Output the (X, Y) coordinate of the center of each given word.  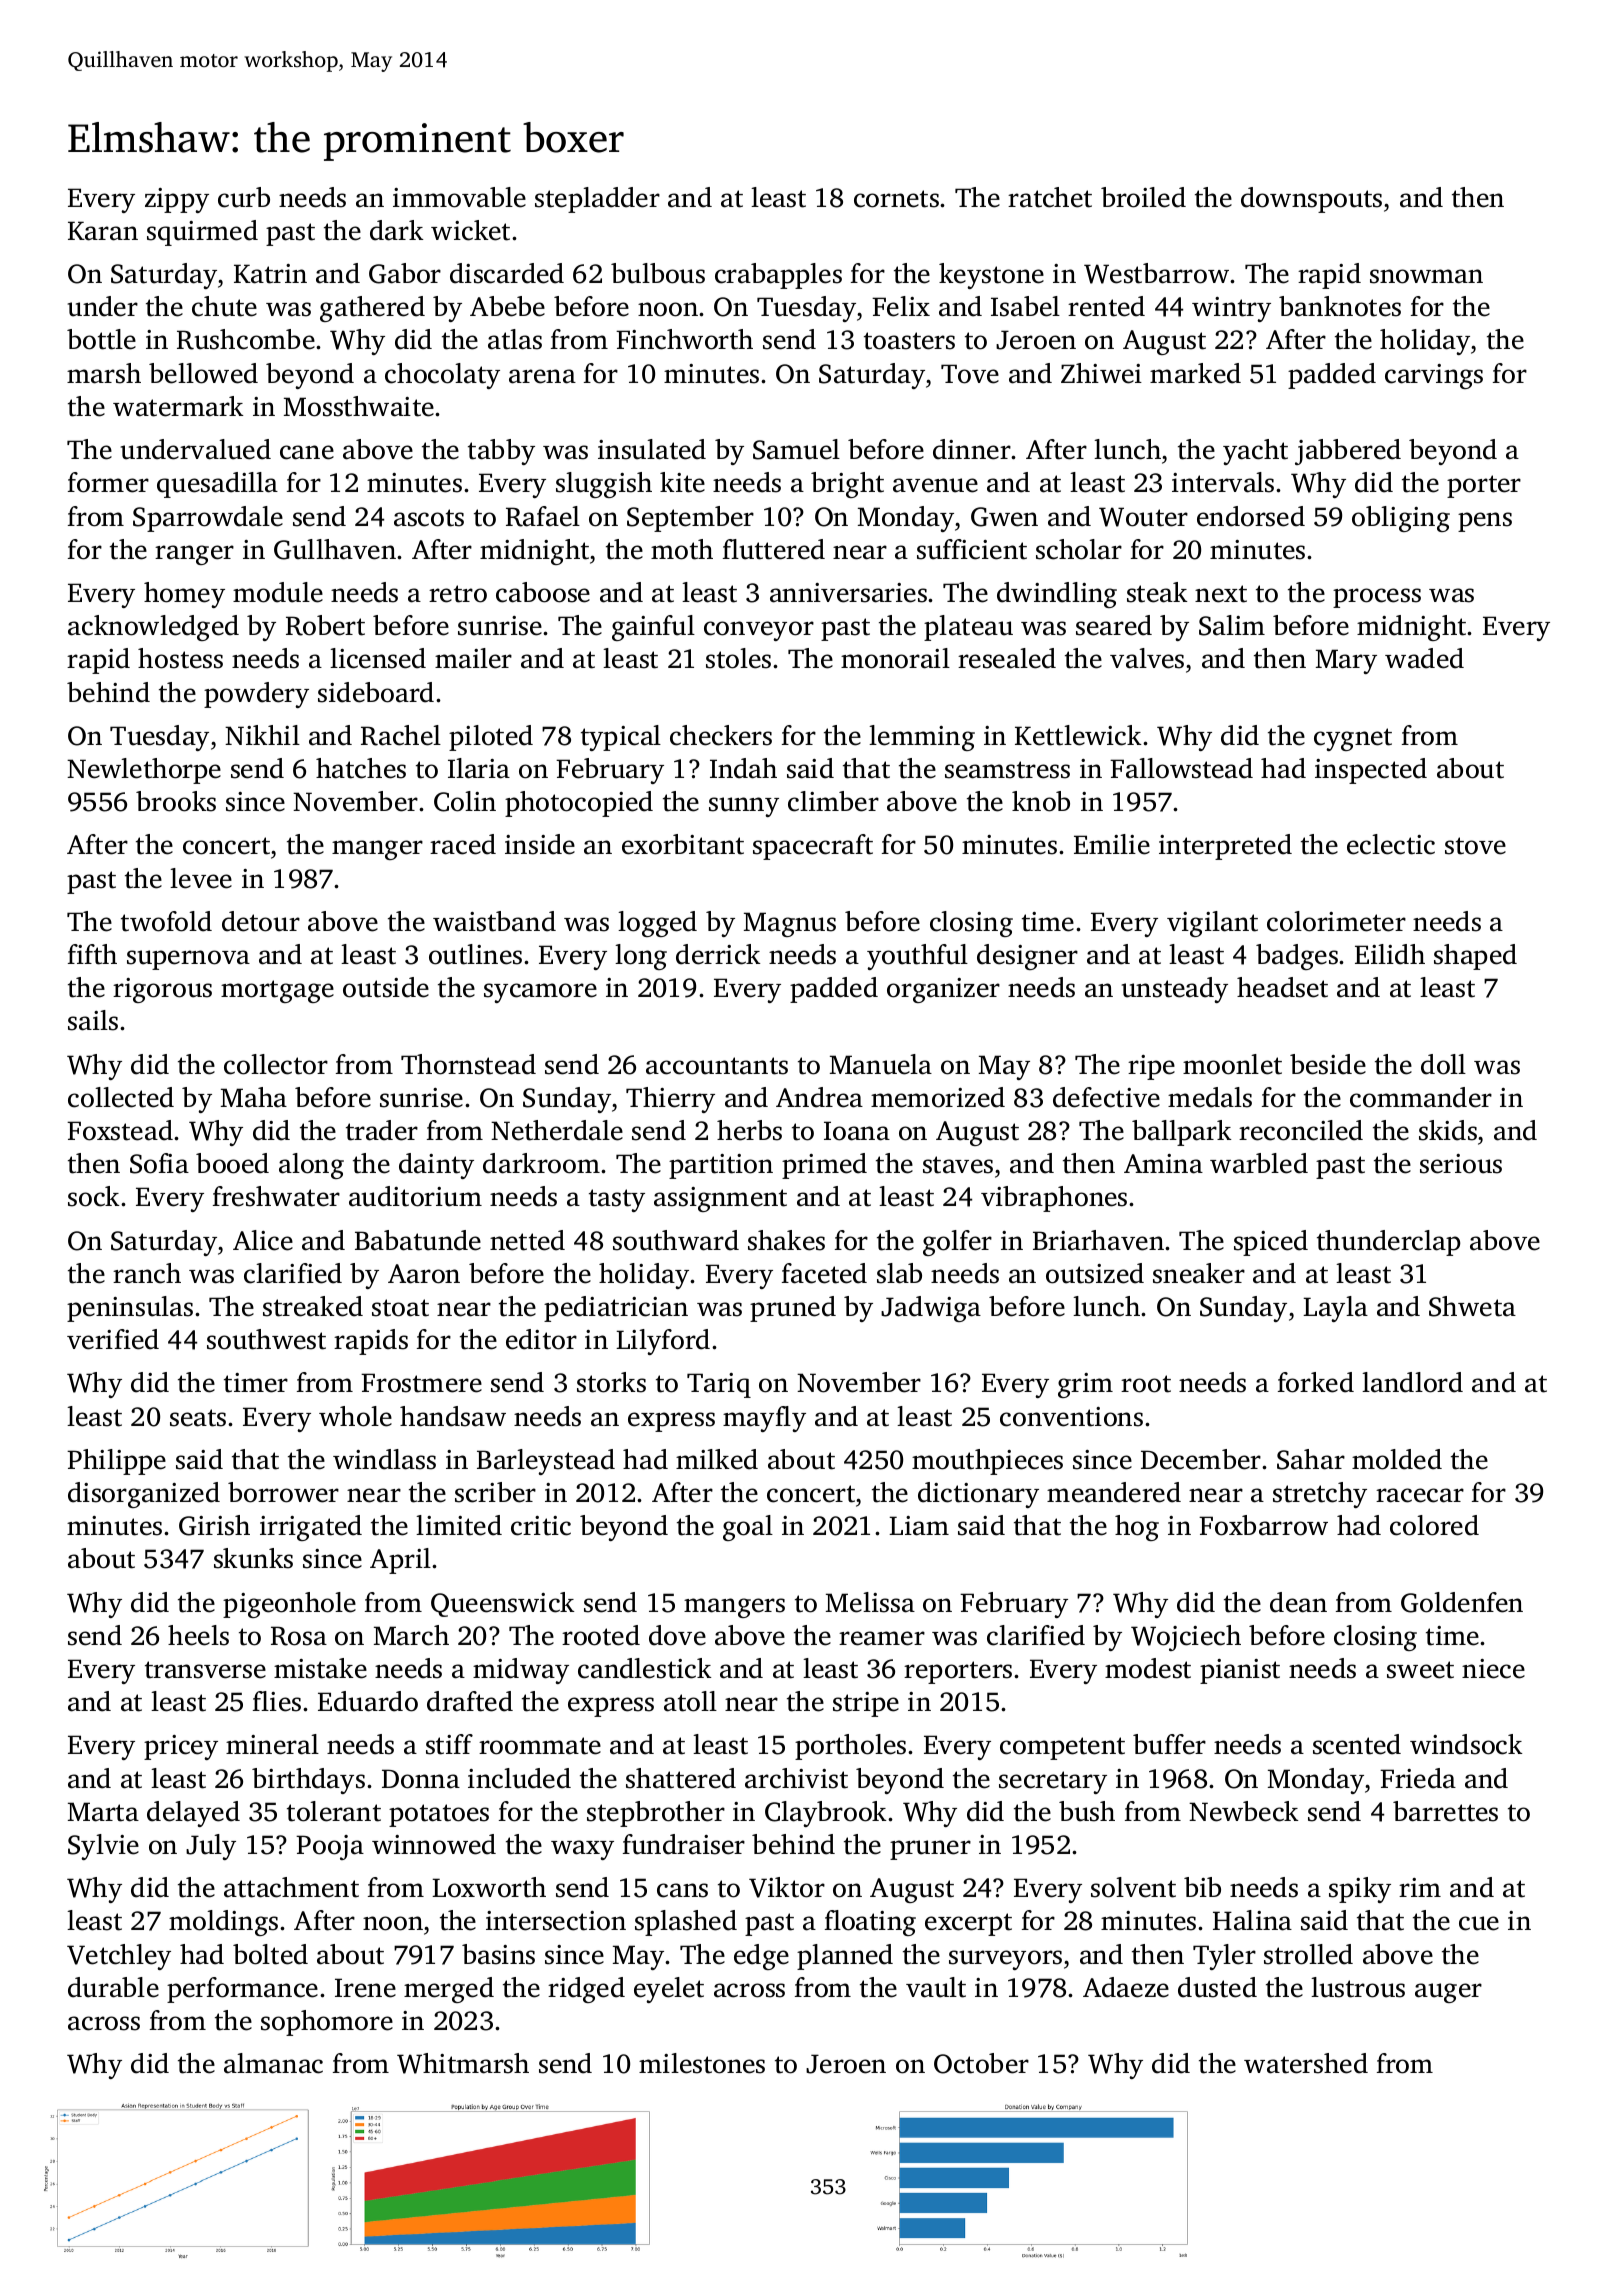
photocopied (579, 804)
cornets (896, 199)
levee (201, 878)
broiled (1143, 197)
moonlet (1232, 1064)
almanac (273, 2063)
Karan (103, 231)
